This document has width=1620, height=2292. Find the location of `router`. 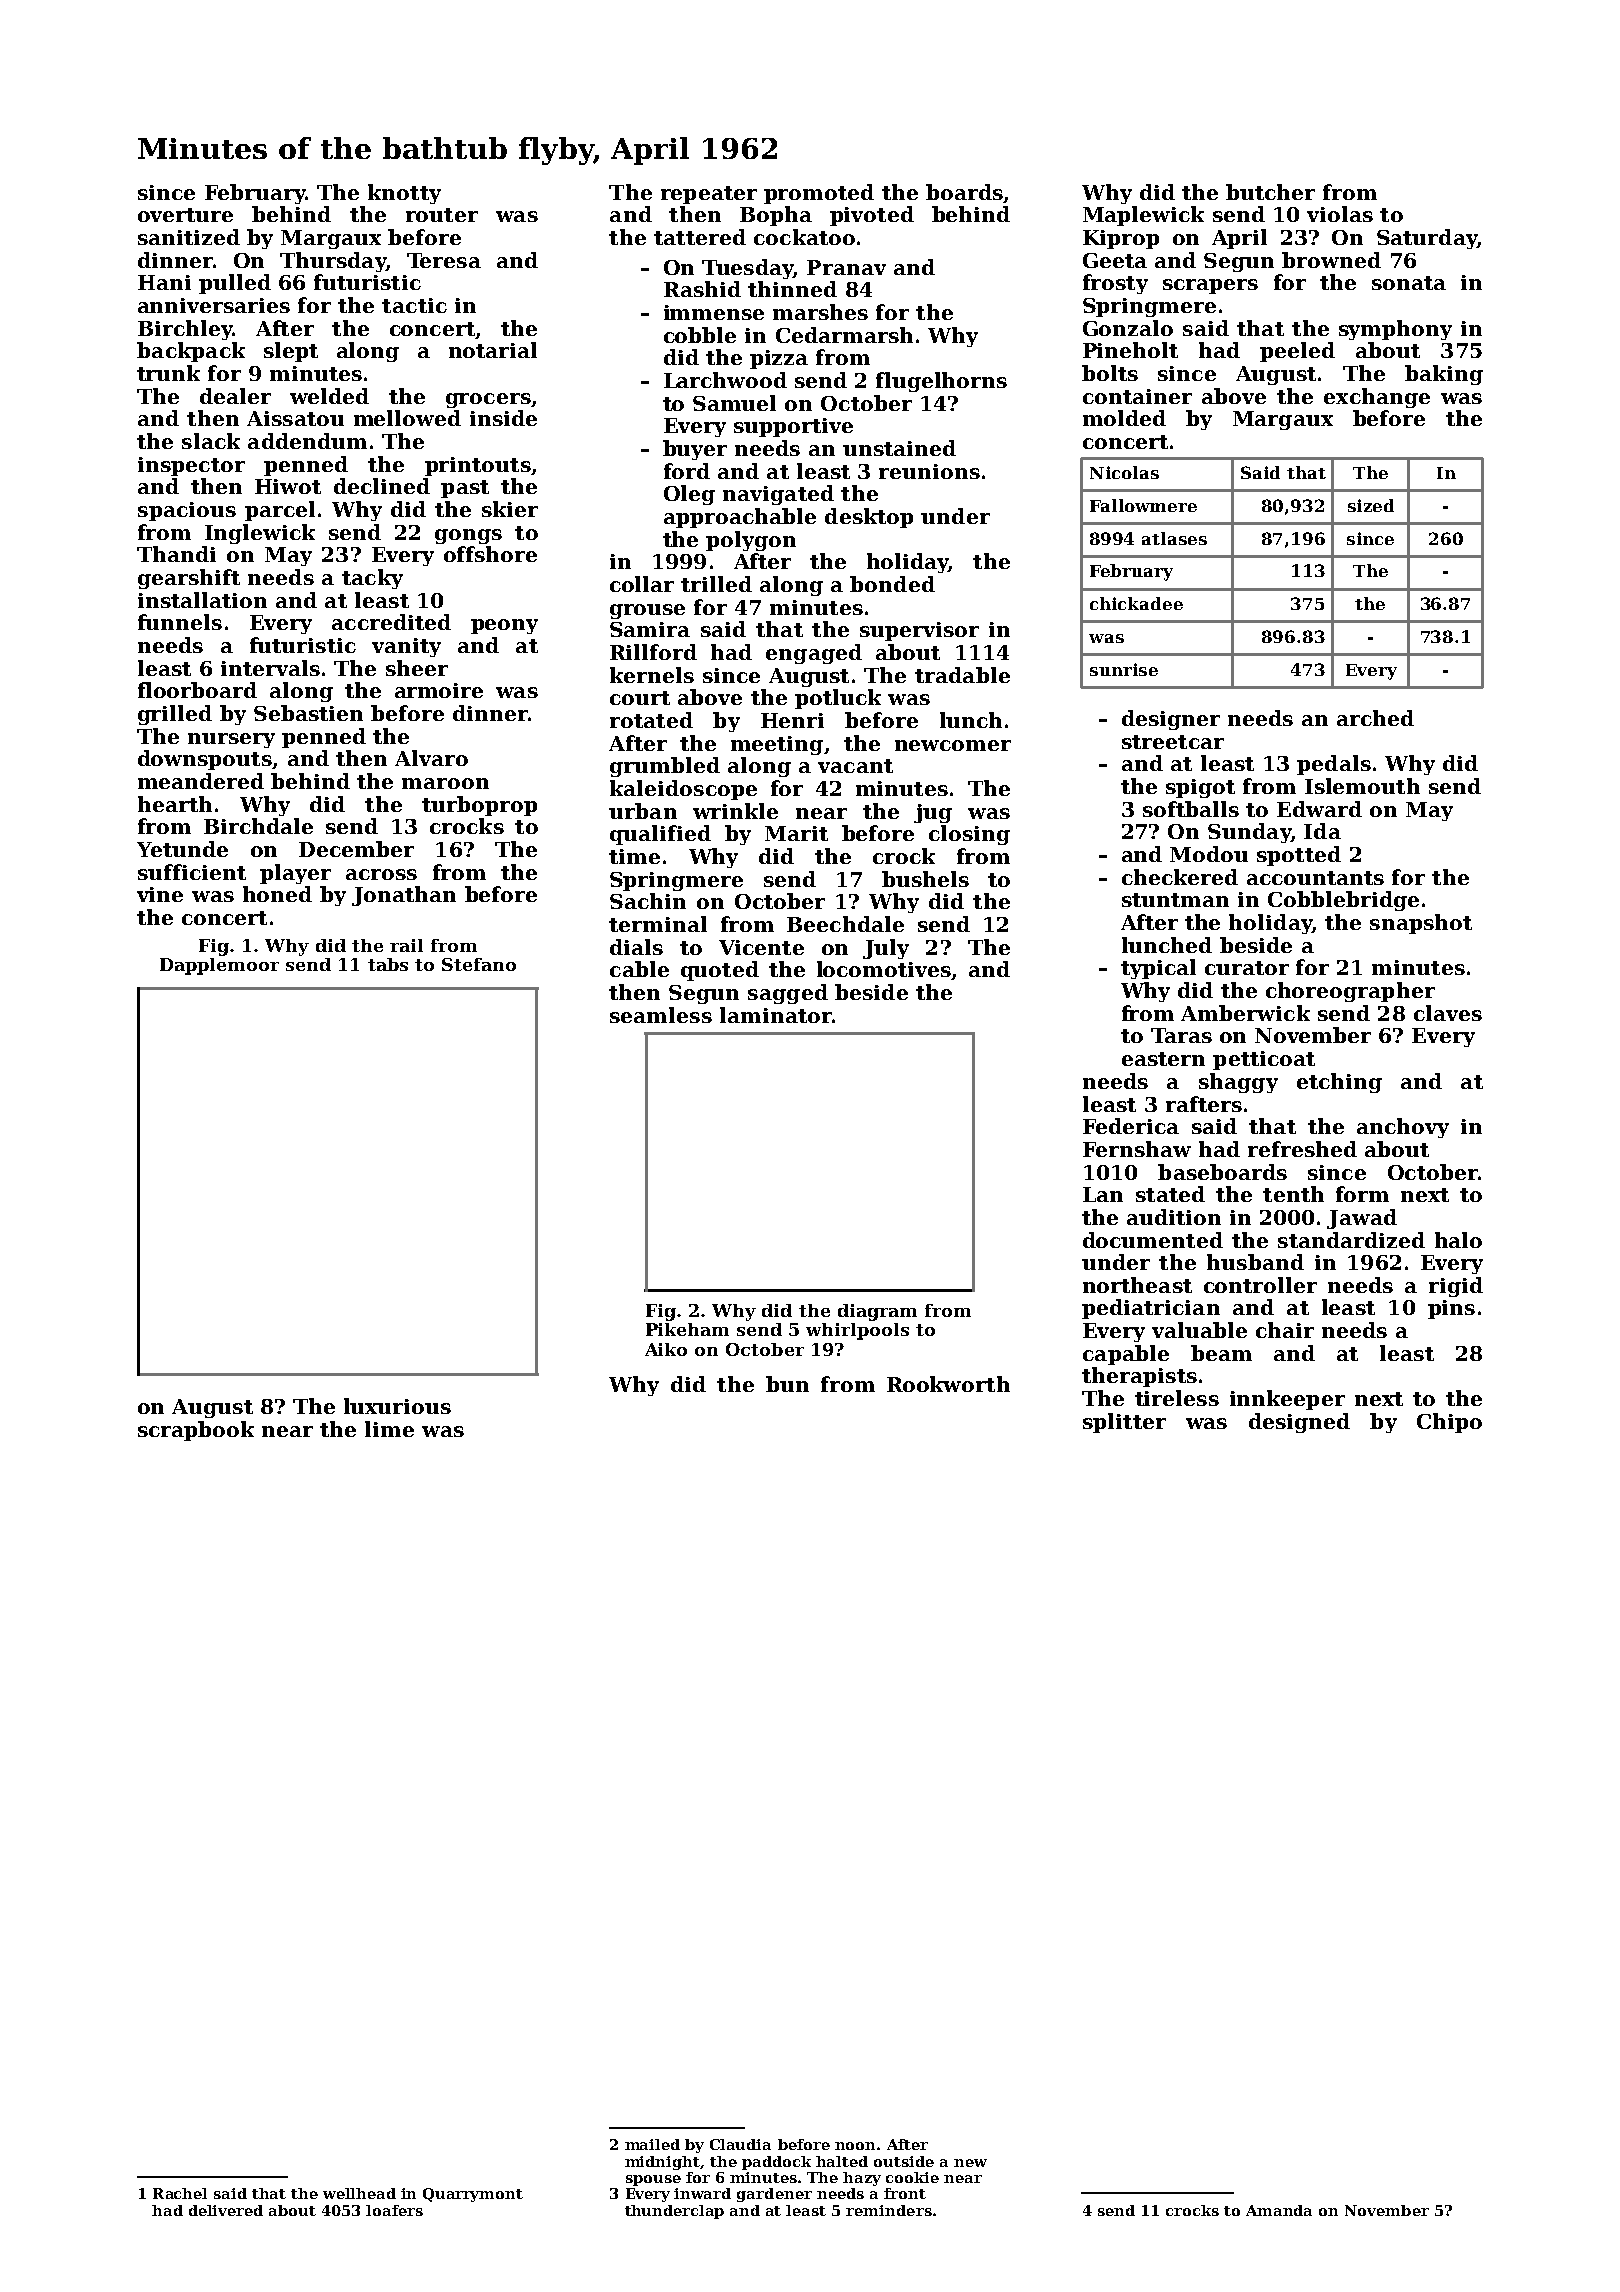

router is located at coordinates (442, 215).
